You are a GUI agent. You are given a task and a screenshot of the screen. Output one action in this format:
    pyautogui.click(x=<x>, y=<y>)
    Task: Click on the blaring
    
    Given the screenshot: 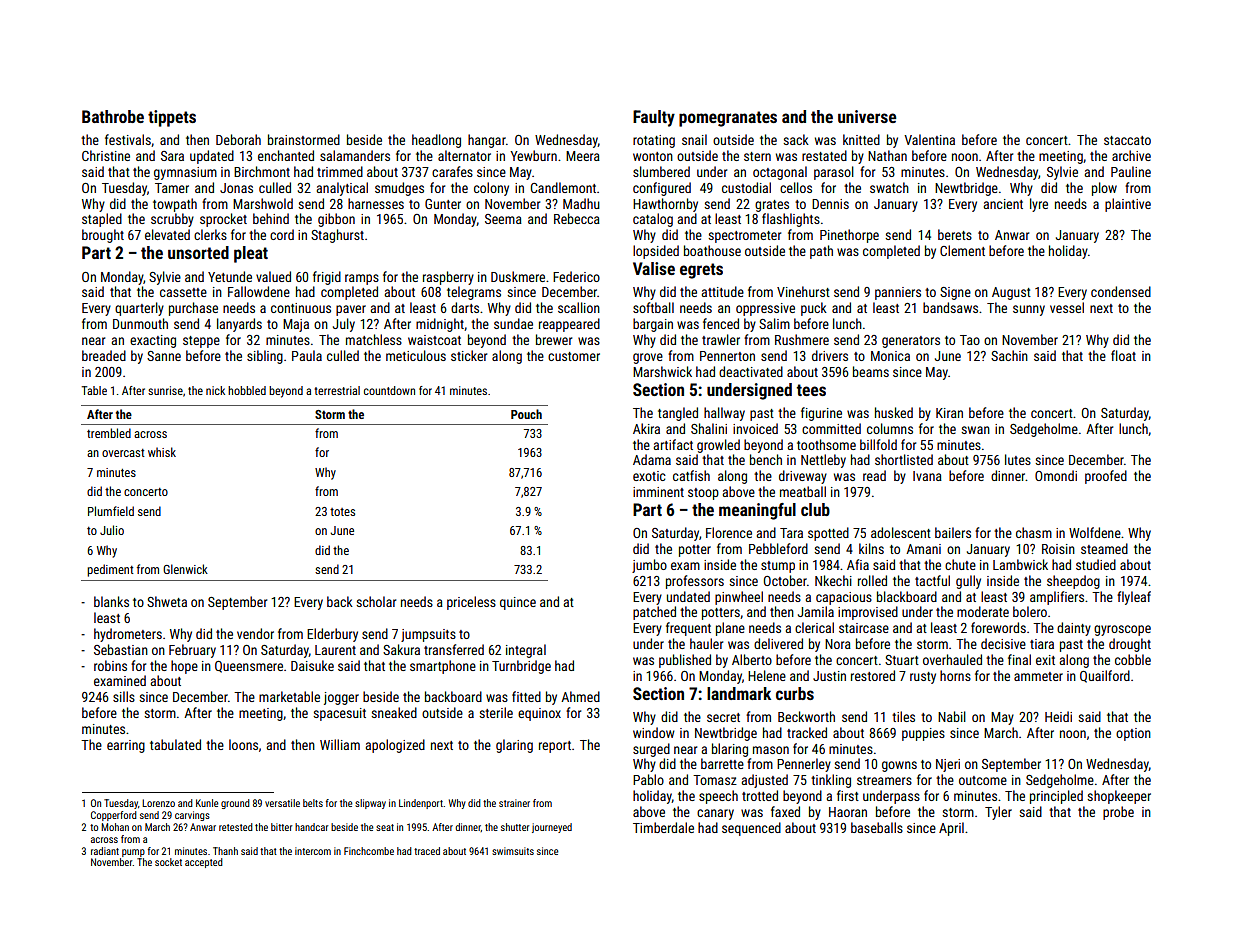 What is the action you would take?
    pyautogui.click(x=730, y=750)
